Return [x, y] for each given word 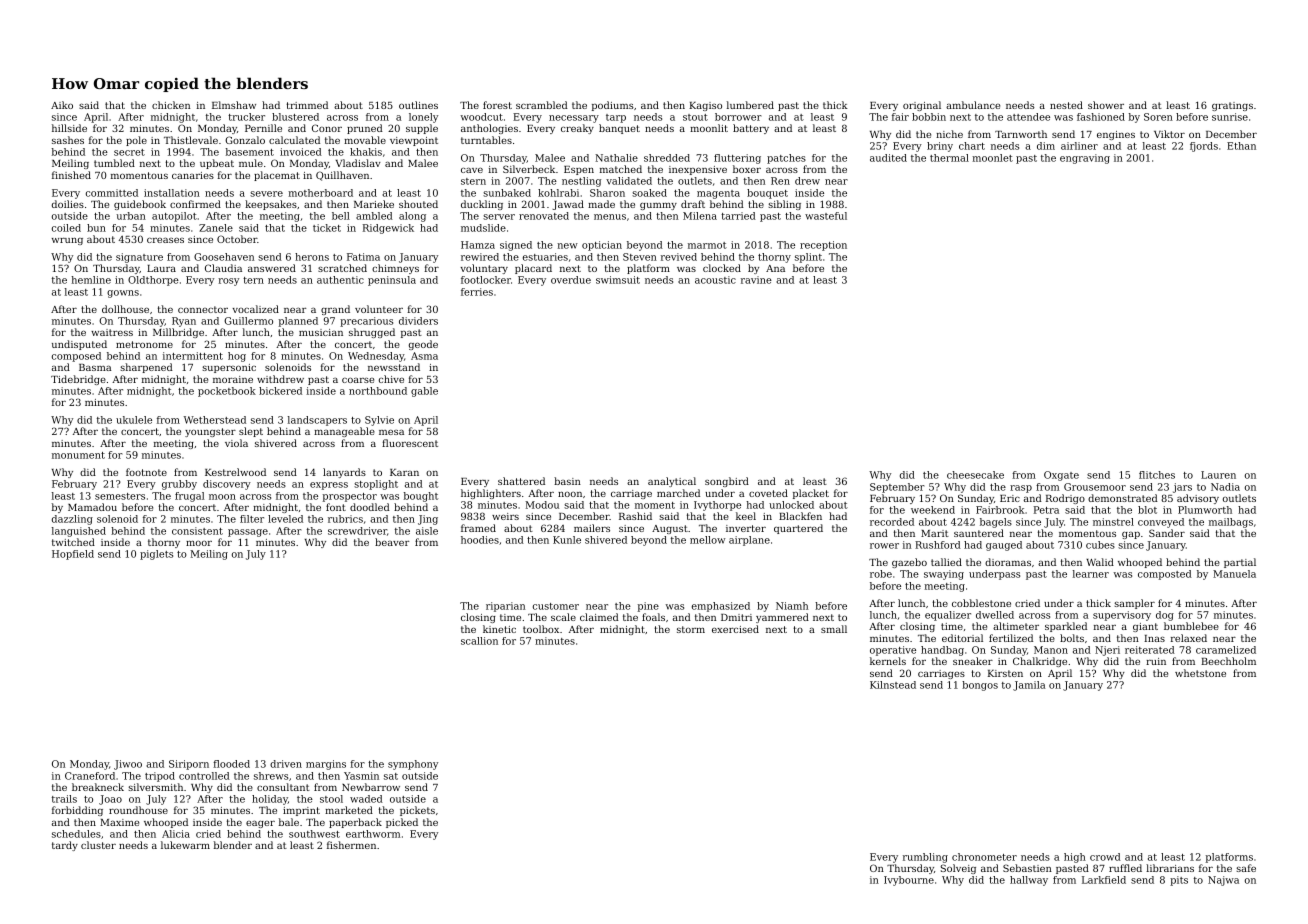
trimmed [307, 105]
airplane [749, 541]
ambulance [973, 105]
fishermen [351, 845]
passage [248, 533]
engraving [1085, 159]
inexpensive [698, 170]
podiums [613, 106]
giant [1145, 627]
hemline [91, 280]
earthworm [373, 834]
